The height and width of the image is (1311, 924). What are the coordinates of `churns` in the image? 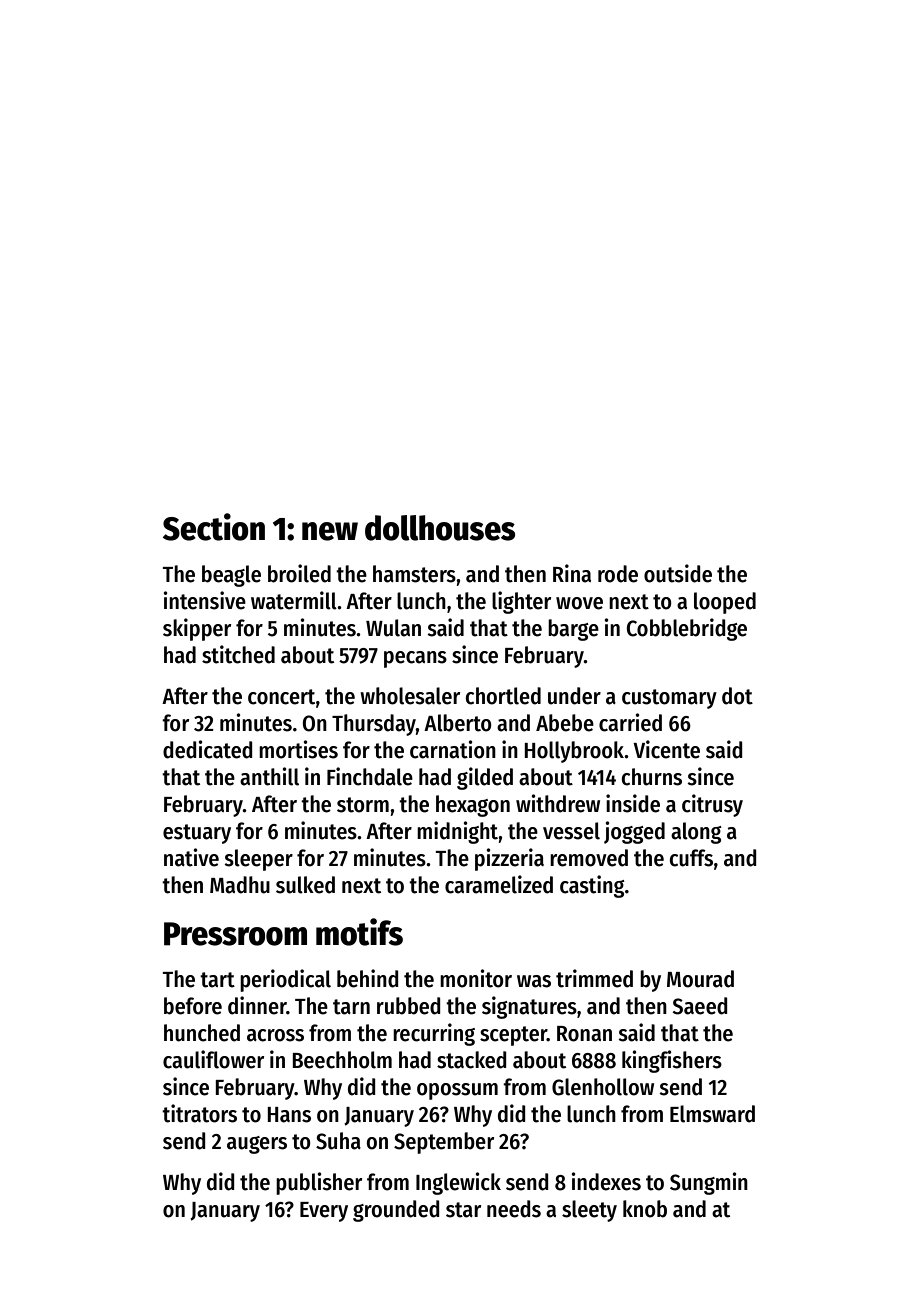 It's located at (652, 777).
